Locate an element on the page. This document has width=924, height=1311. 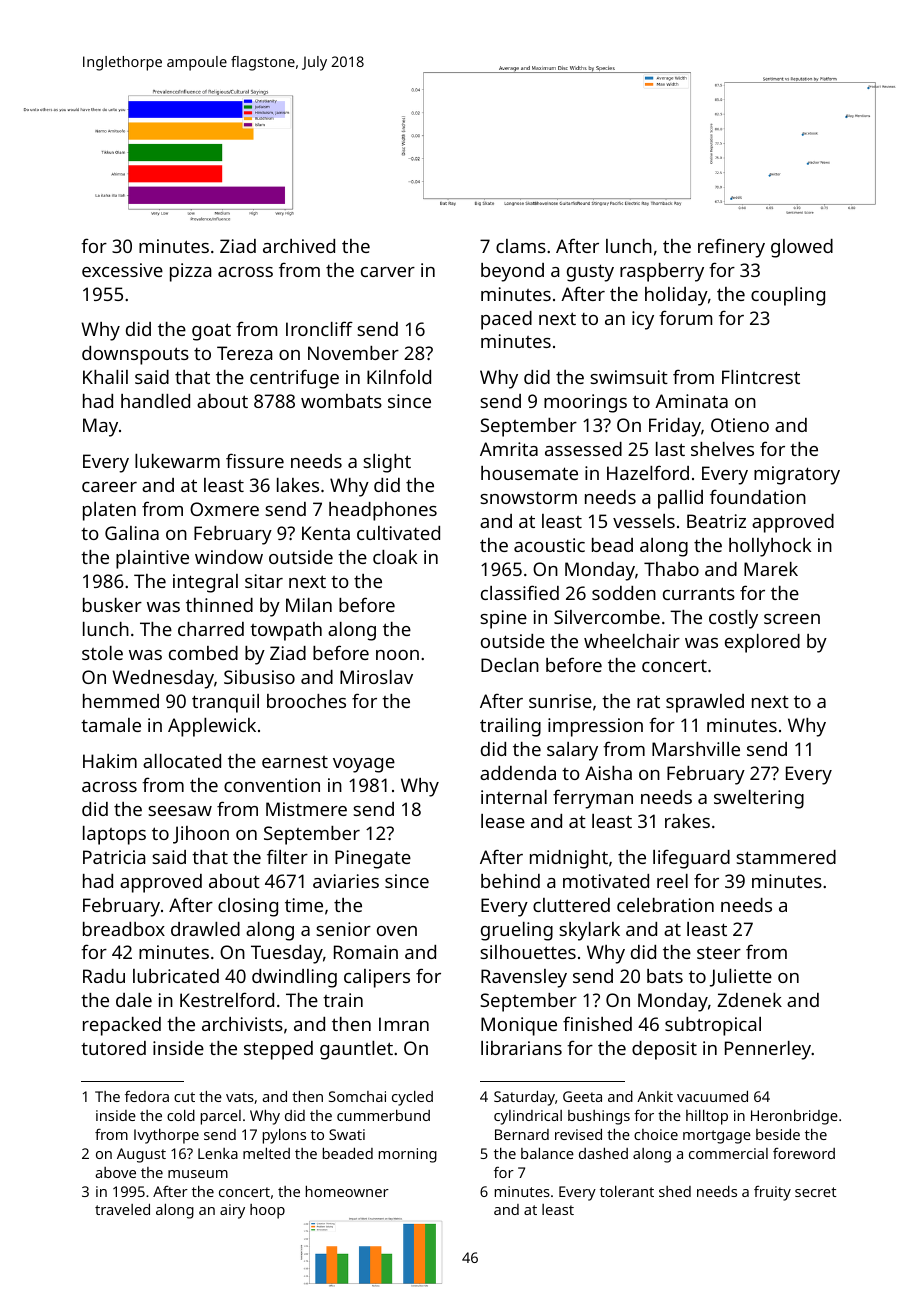
aviaries is located at coordinates (346, 881).
